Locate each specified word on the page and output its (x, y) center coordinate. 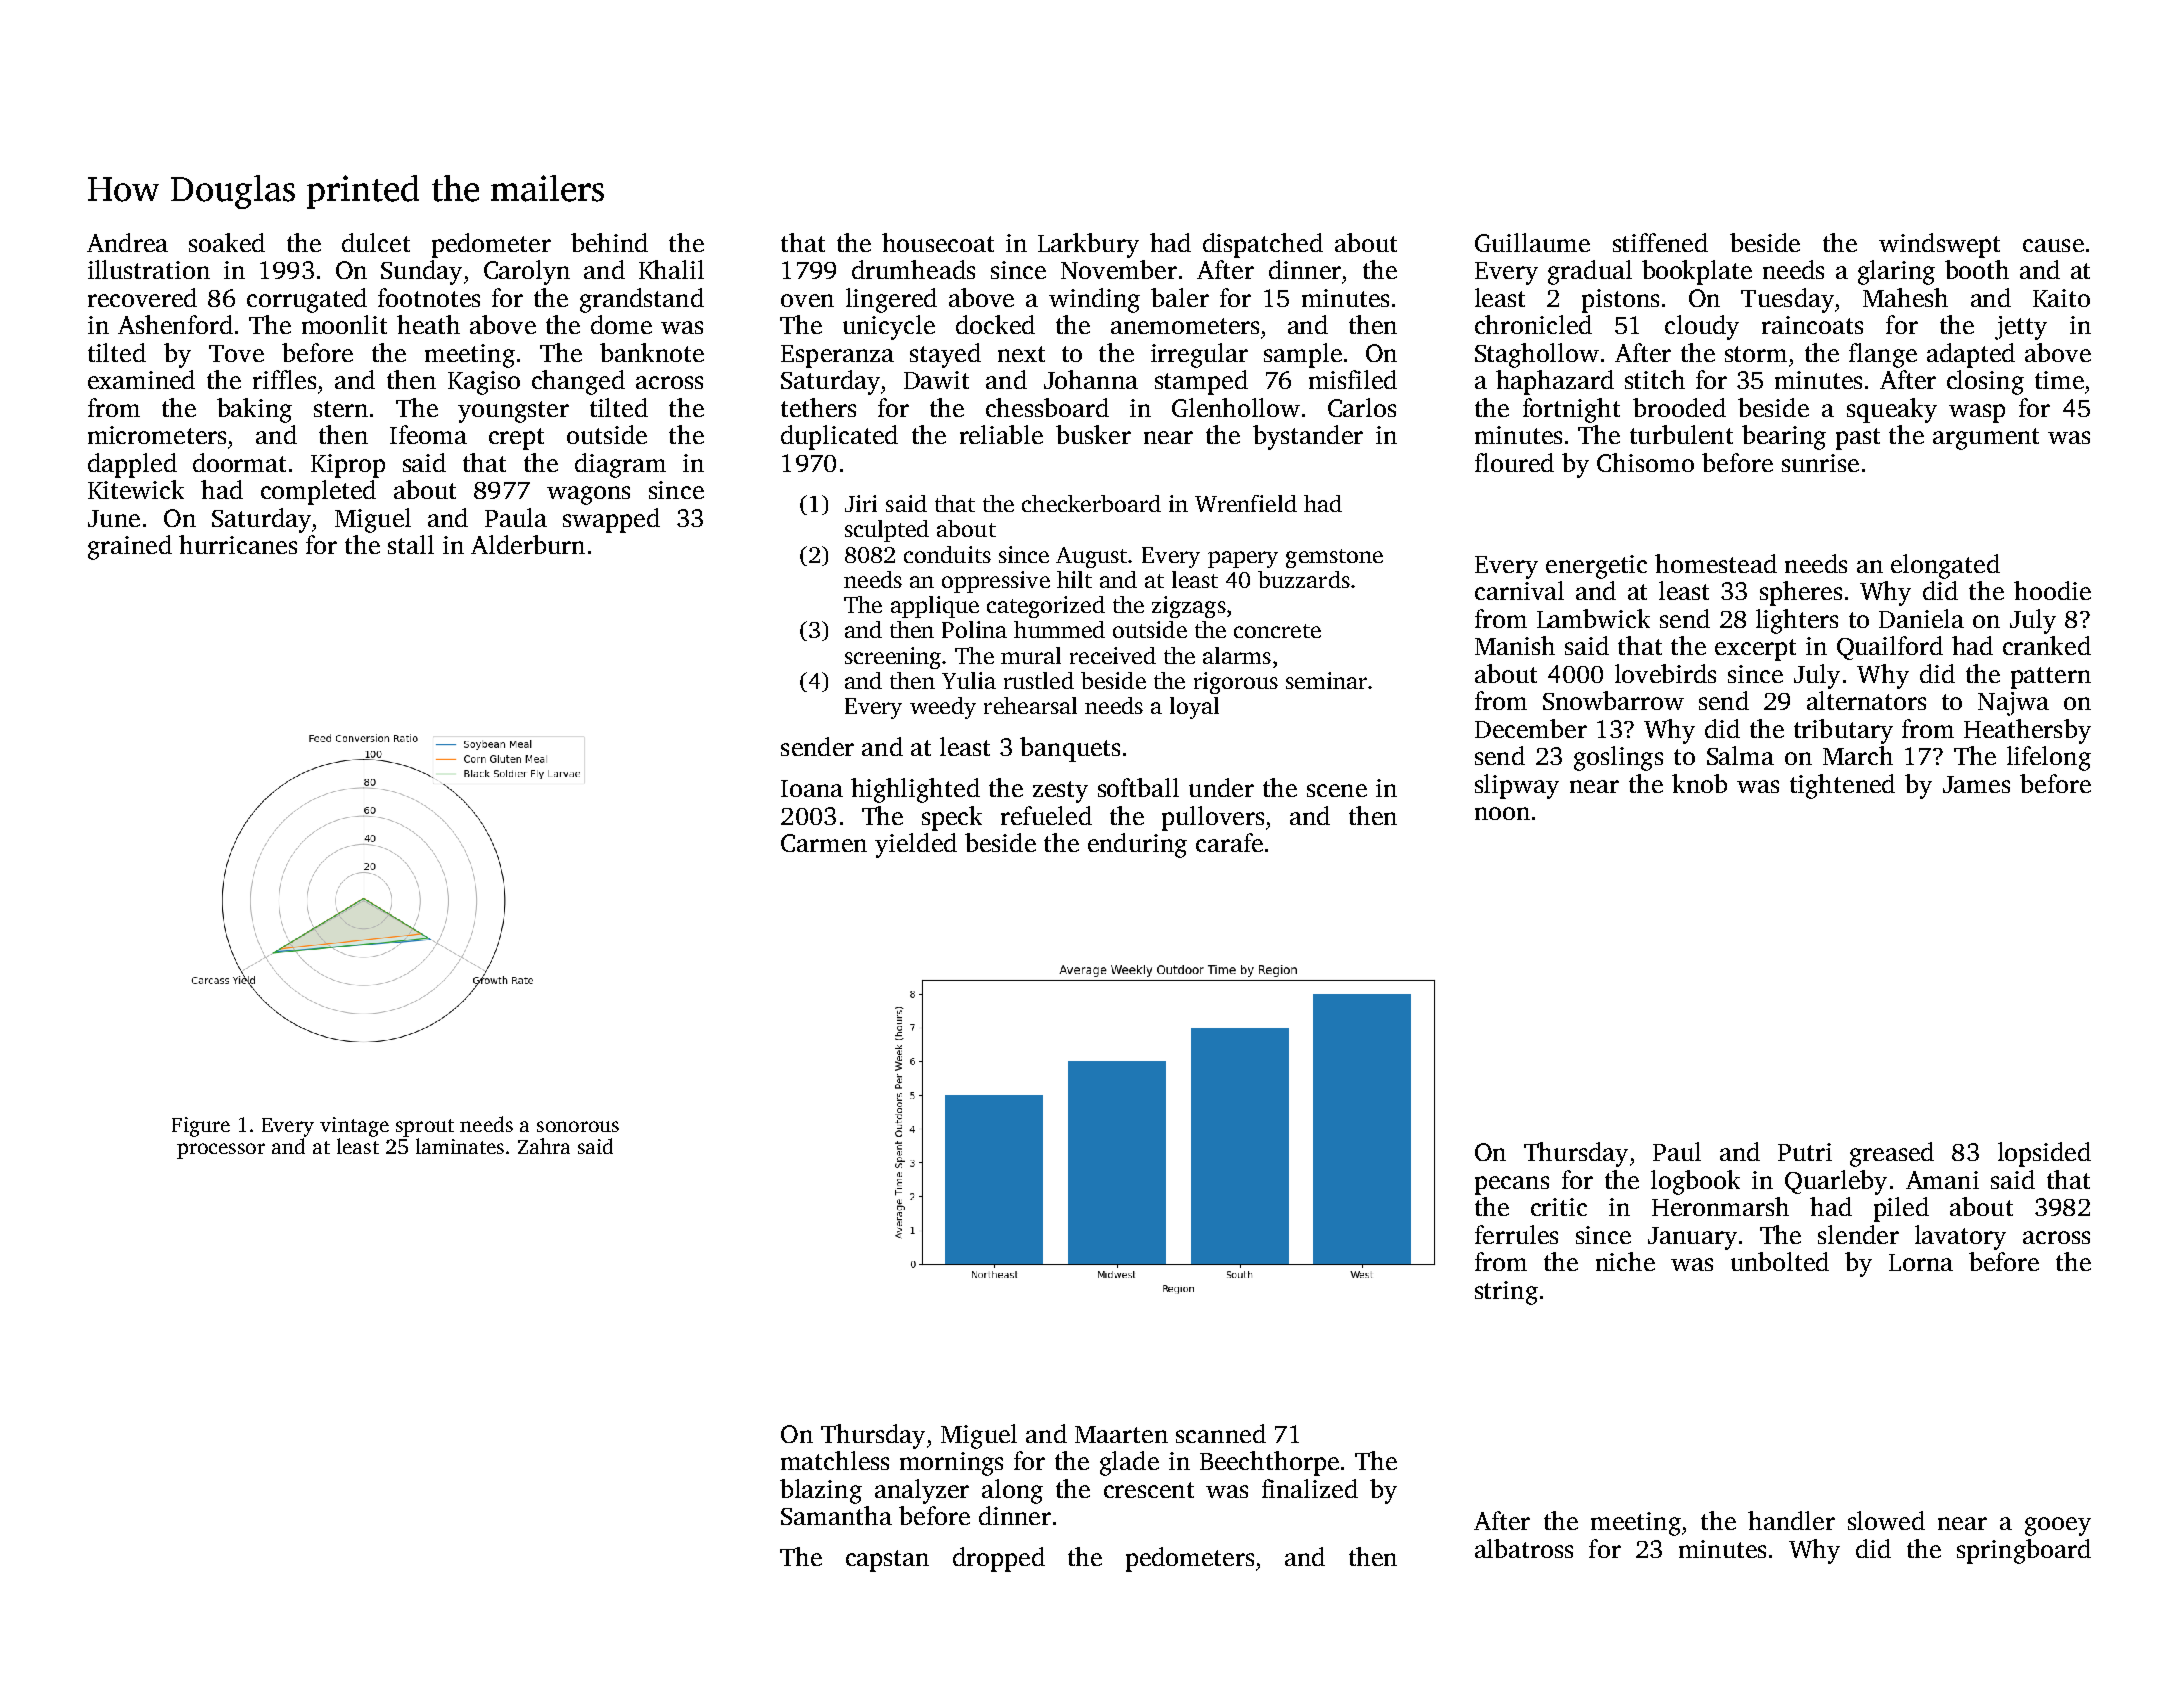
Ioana (812, 788)
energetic (1596, 567)
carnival (1519, 590)
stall (411, 544)
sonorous (578, 1126)
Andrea (127, 242)
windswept (1939, 245)
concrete (1277, 631)
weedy (943, 708)
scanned (1221, 1433)
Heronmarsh (1720, 1206)
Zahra (544, 1146)
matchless (835, 1460)
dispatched (1263, 245)
